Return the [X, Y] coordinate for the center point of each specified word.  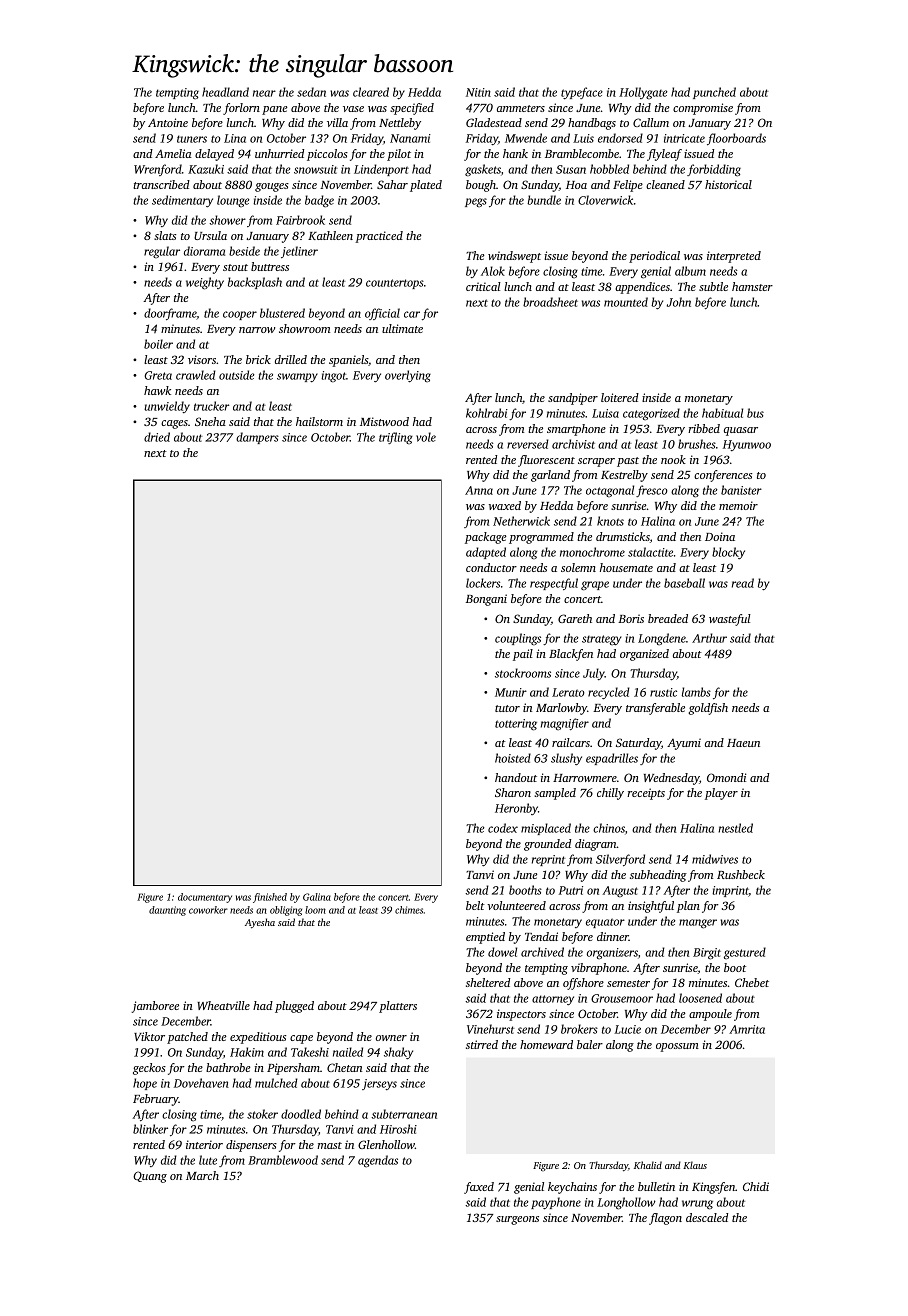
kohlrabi [487, 413]
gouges [272, 187]
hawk [157, 390]
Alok [493, 271]
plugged [294, 1007]
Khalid [648, 1165]
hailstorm [319, 421]
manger [698, 924]
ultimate [402, 328]
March [202, 1175]
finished [270, 898]
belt [475, 905]
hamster [752, 286]
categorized [651, 414]
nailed [348, 1052]
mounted [626, 302]
